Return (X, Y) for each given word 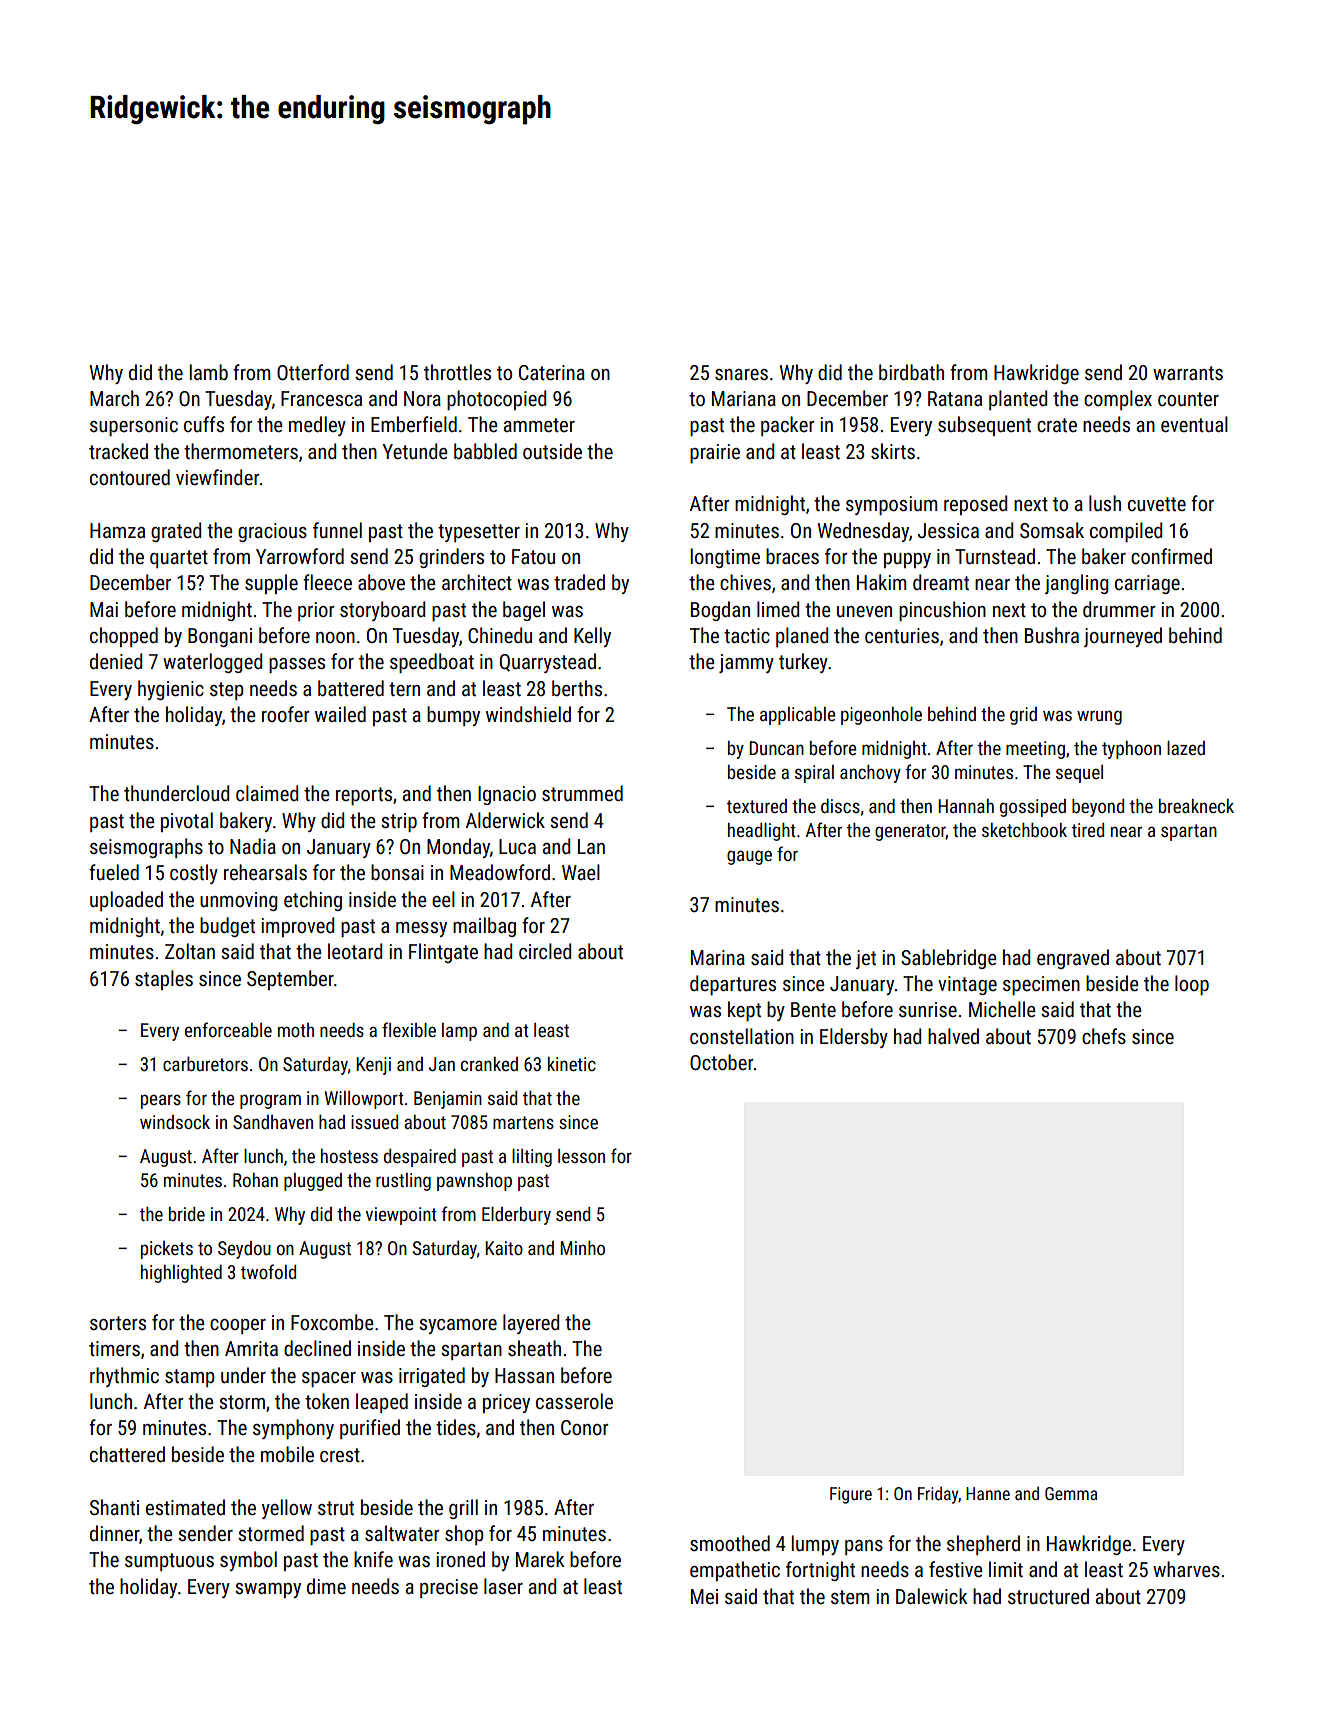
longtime (725, 558)
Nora (422, 398)
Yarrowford (300, 556)
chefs (1104, 1036)
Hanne (988, 1493)
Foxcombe (332, 1322)
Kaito (504, 1248)
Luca (517, 846)
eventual (1194, 424)
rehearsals (265, 872)
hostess (349, 1156)
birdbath (911, 372)
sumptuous (169, 1562)
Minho (582, 1248)
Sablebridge (949, 959)
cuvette (1157, 504)
